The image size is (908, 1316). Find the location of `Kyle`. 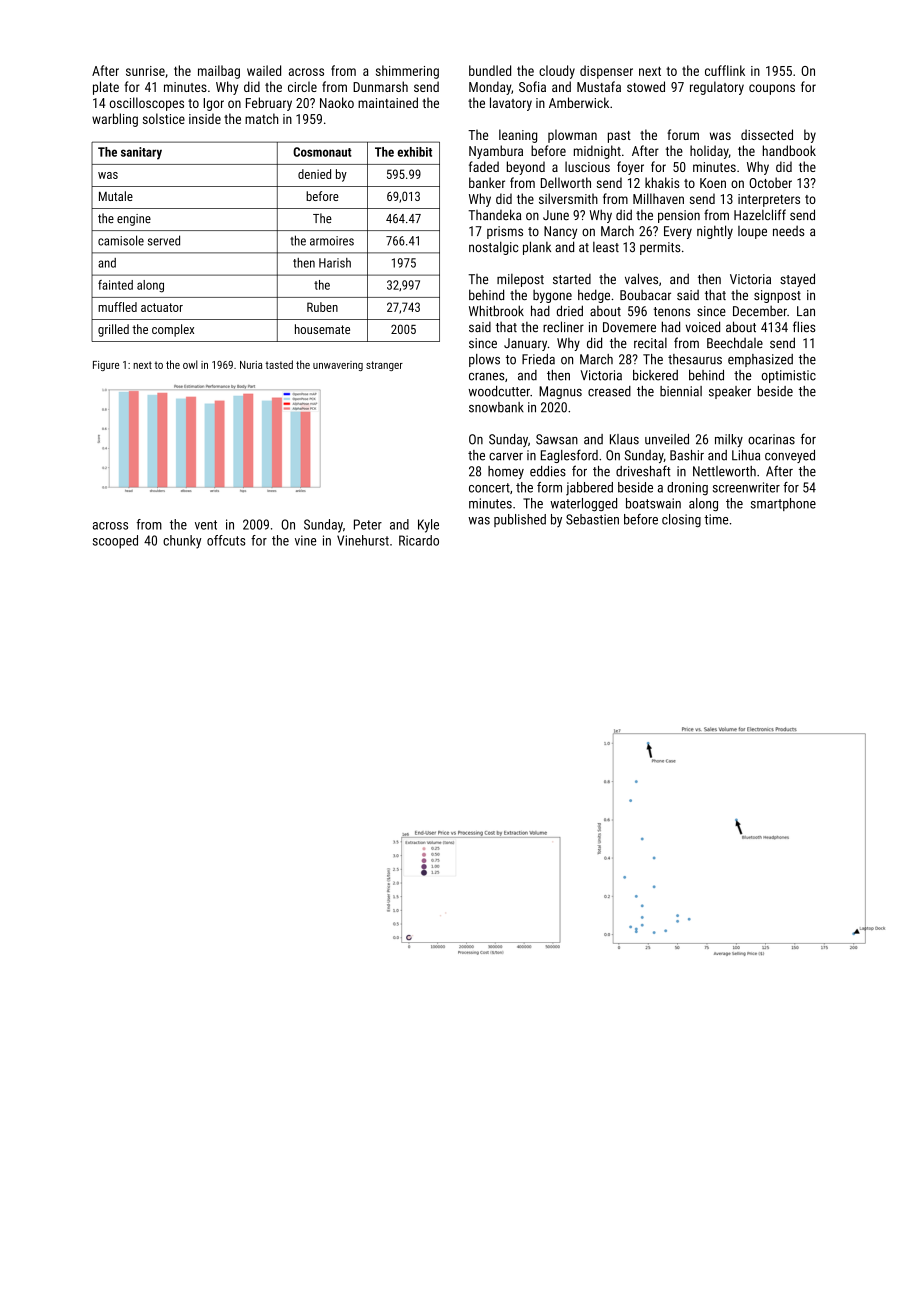

Kyle is located at coordinates (428, 526).
